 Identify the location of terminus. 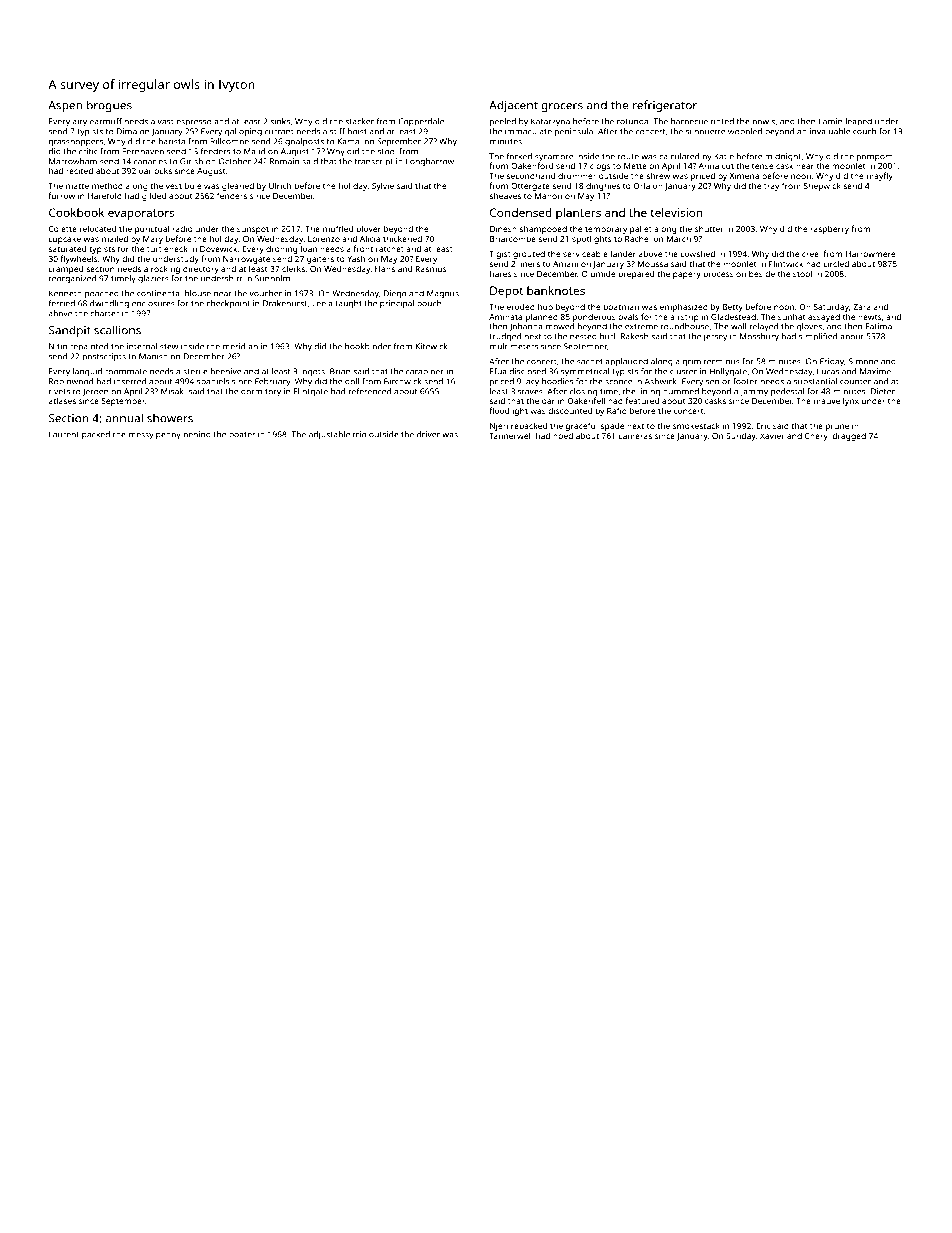
(722, 361).
